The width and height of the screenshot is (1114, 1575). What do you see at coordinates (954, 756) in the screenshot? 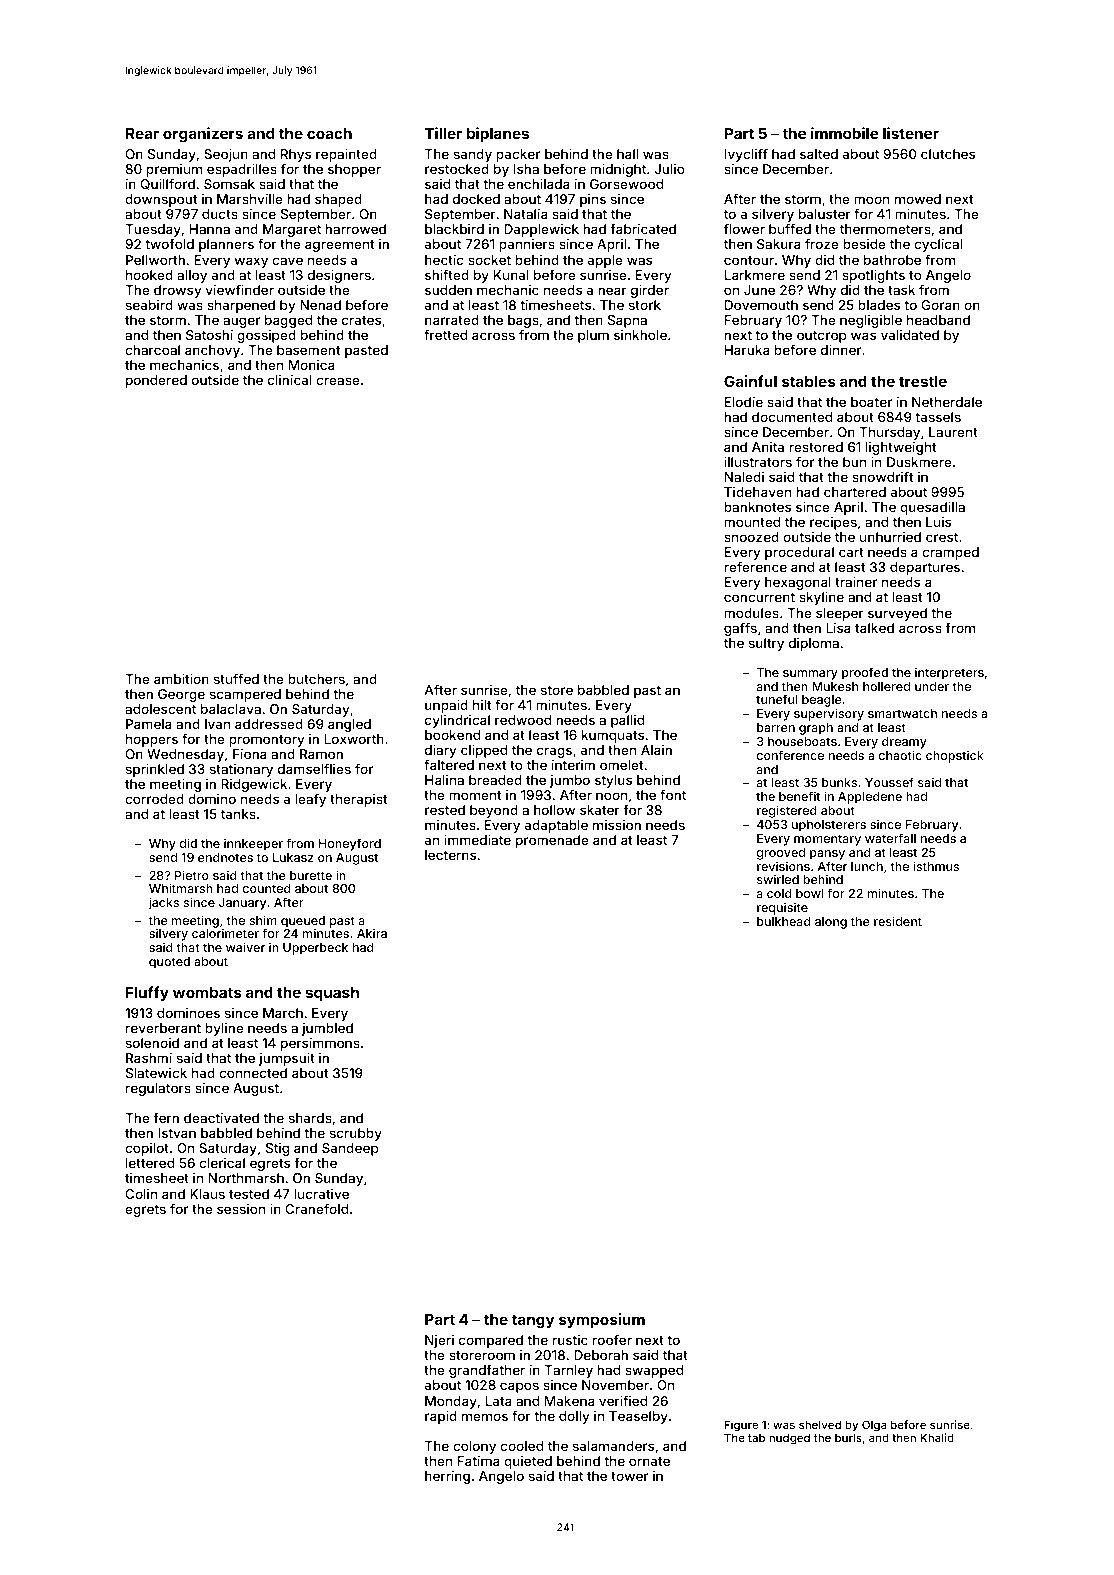
I see `chopstick` at bounding box center [954, 756].
